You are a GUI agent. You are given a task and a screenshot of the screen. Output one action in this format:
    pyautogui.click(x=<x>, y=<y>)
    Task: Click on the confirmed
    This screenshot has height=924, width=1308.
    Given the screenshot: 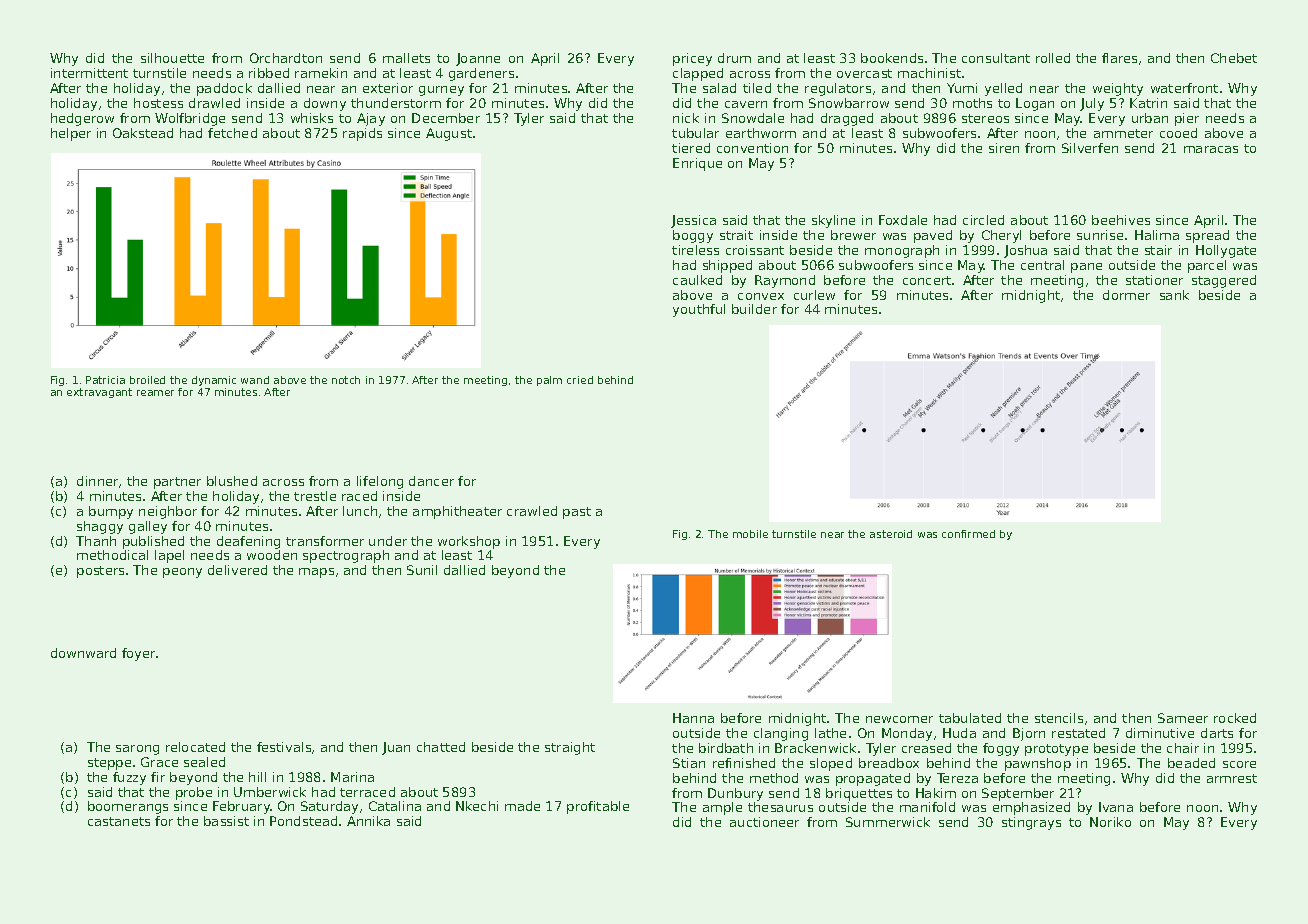 What is the action you would take?
    pyautogui.click(x=968, y=534)
